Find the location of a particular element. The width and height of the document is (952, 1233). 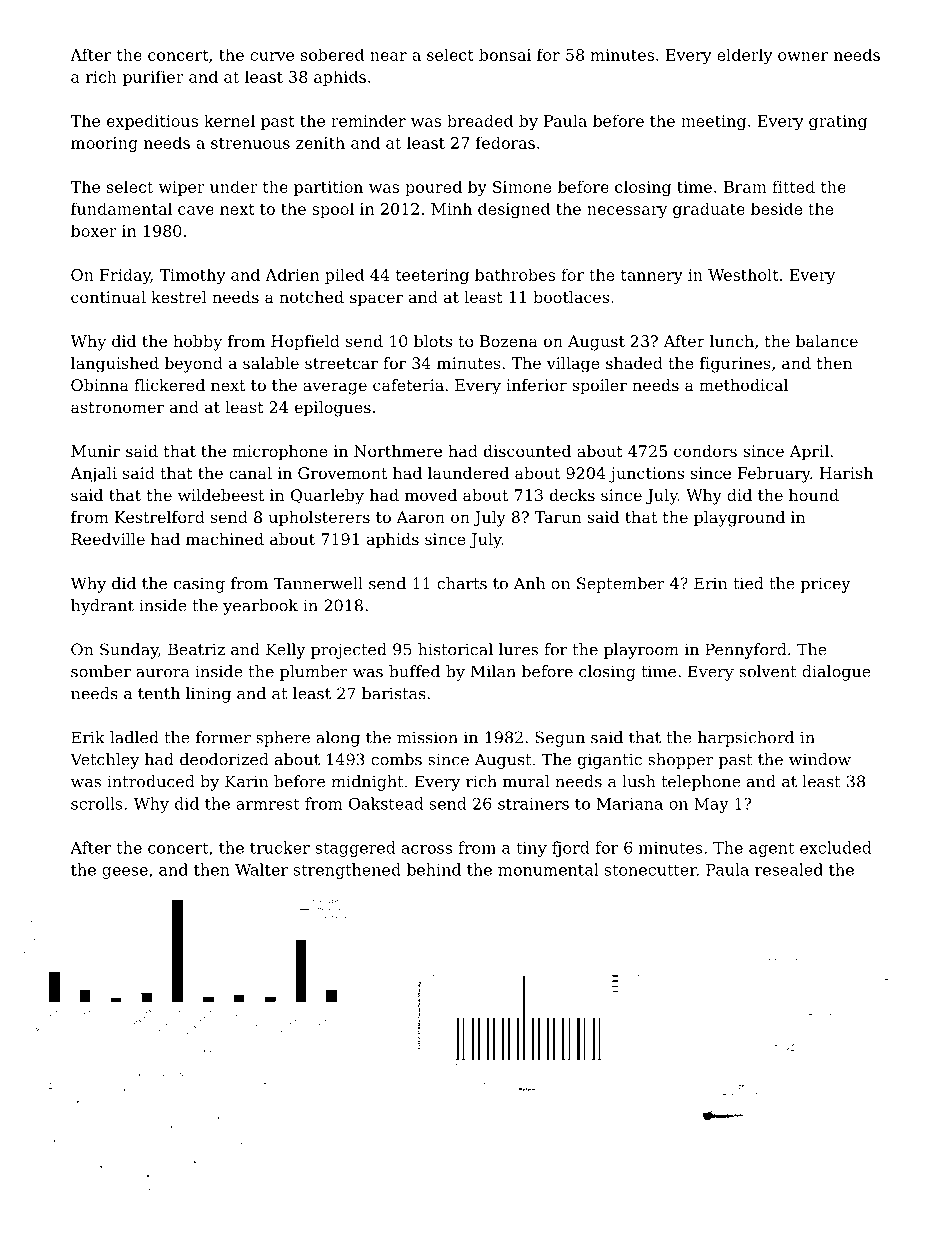

meeting is located at coordinates (713, 122).
